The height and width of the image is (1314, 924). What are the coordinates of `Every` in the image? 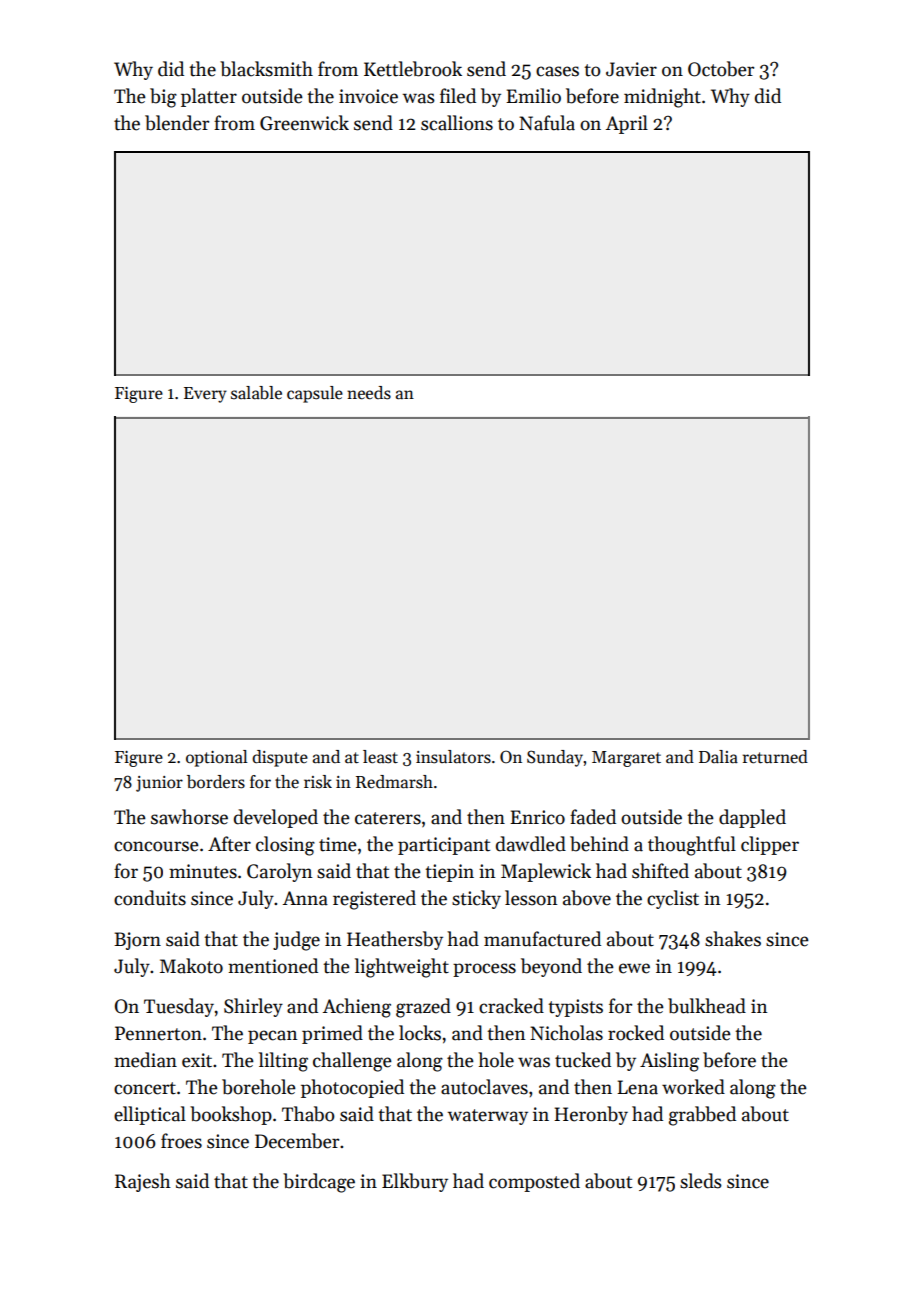 It's located at (205, 395).
